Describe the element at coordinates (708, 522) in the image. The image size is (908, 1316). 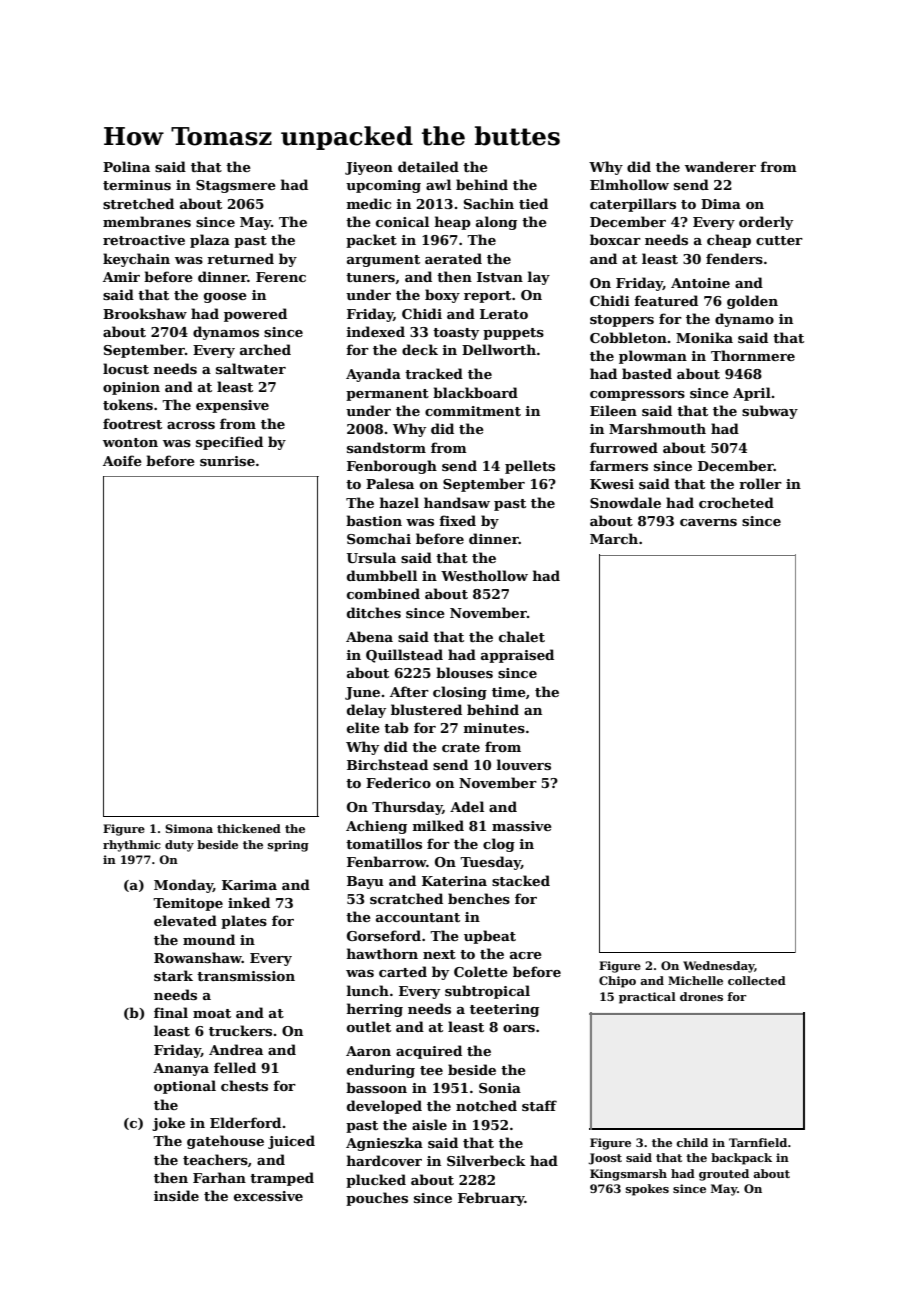
I see `caverns` at that location.
